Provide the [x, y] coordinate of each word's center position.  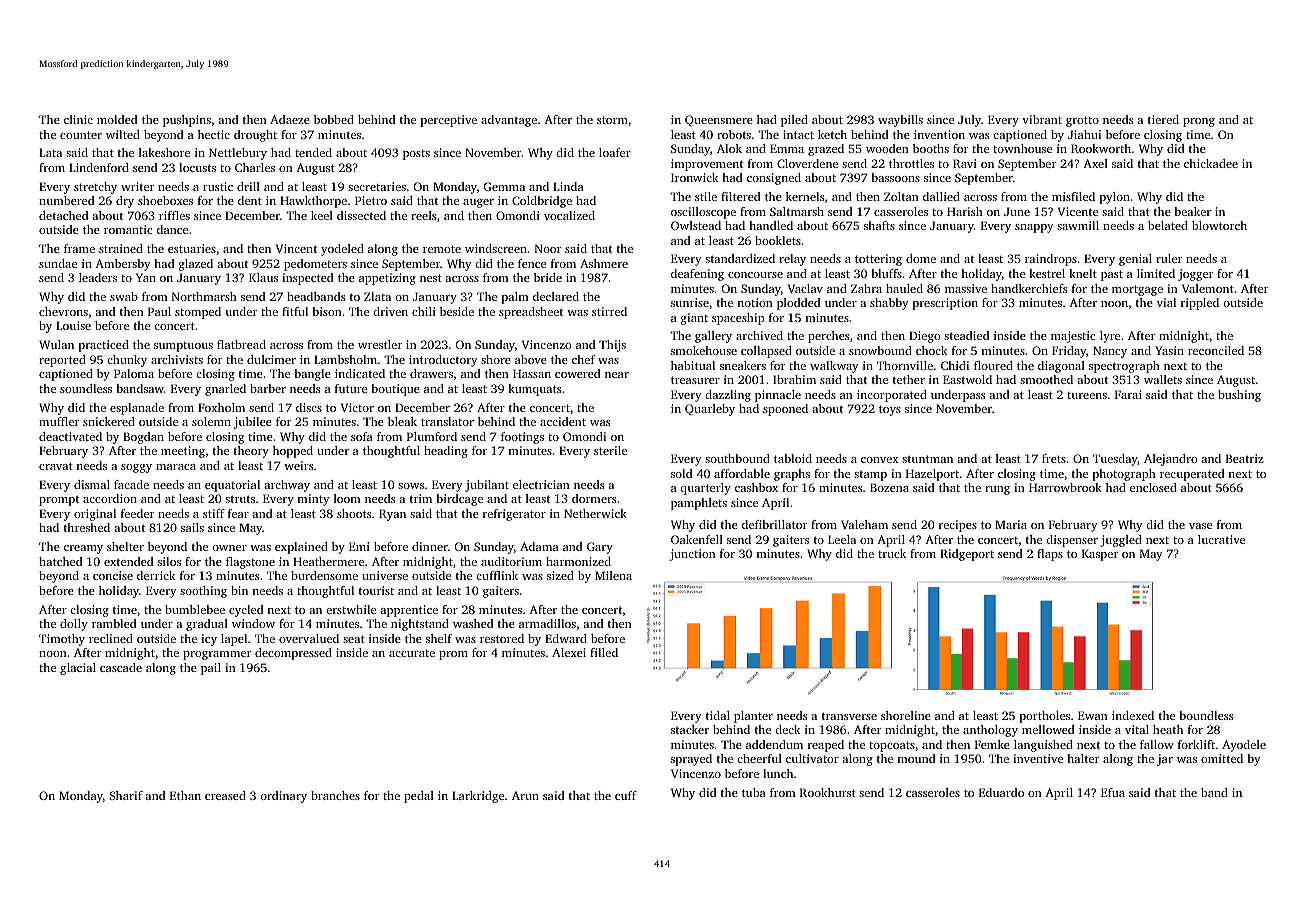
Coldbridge [542, 202]
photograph [1124, 475]
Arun [525, 795]
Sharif [126, 795]
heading [446, 452]
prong [1199, 122]
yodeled [342, 250]
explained [301, 548]
